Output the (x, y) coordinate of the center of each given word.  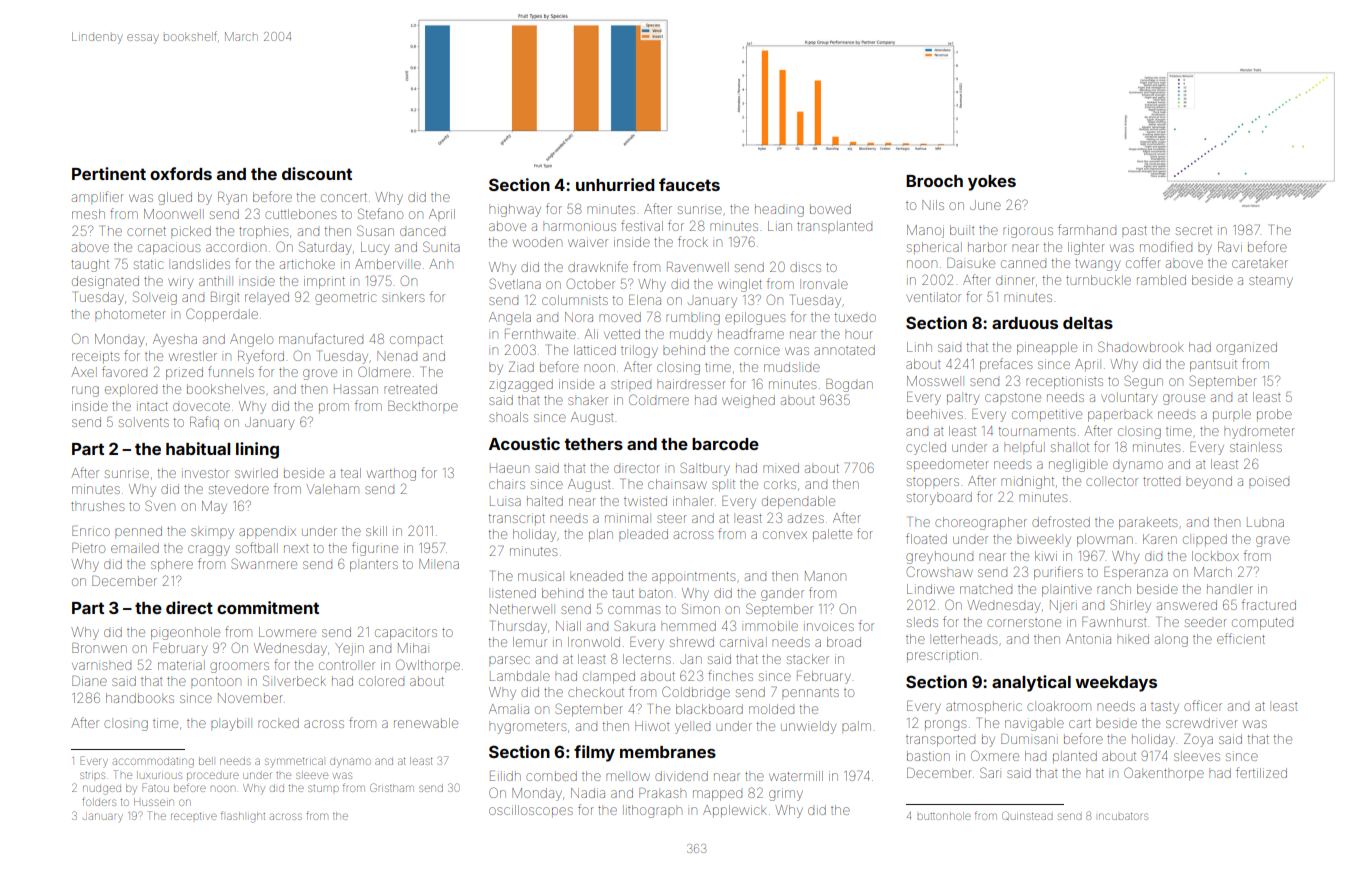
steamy (1271, 282)
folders (99, 801)
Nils (933, 205)
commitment (268, 607)
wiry (180, 282)
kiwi (1046, 556)
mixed (781, 468)
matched (986, 590)
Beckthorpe (423, 406)
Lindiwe (930, 589)
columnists (575, 300)
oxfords (181, 173)
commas (634, 610)
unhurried (615, 184)
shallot (1070, 447)
